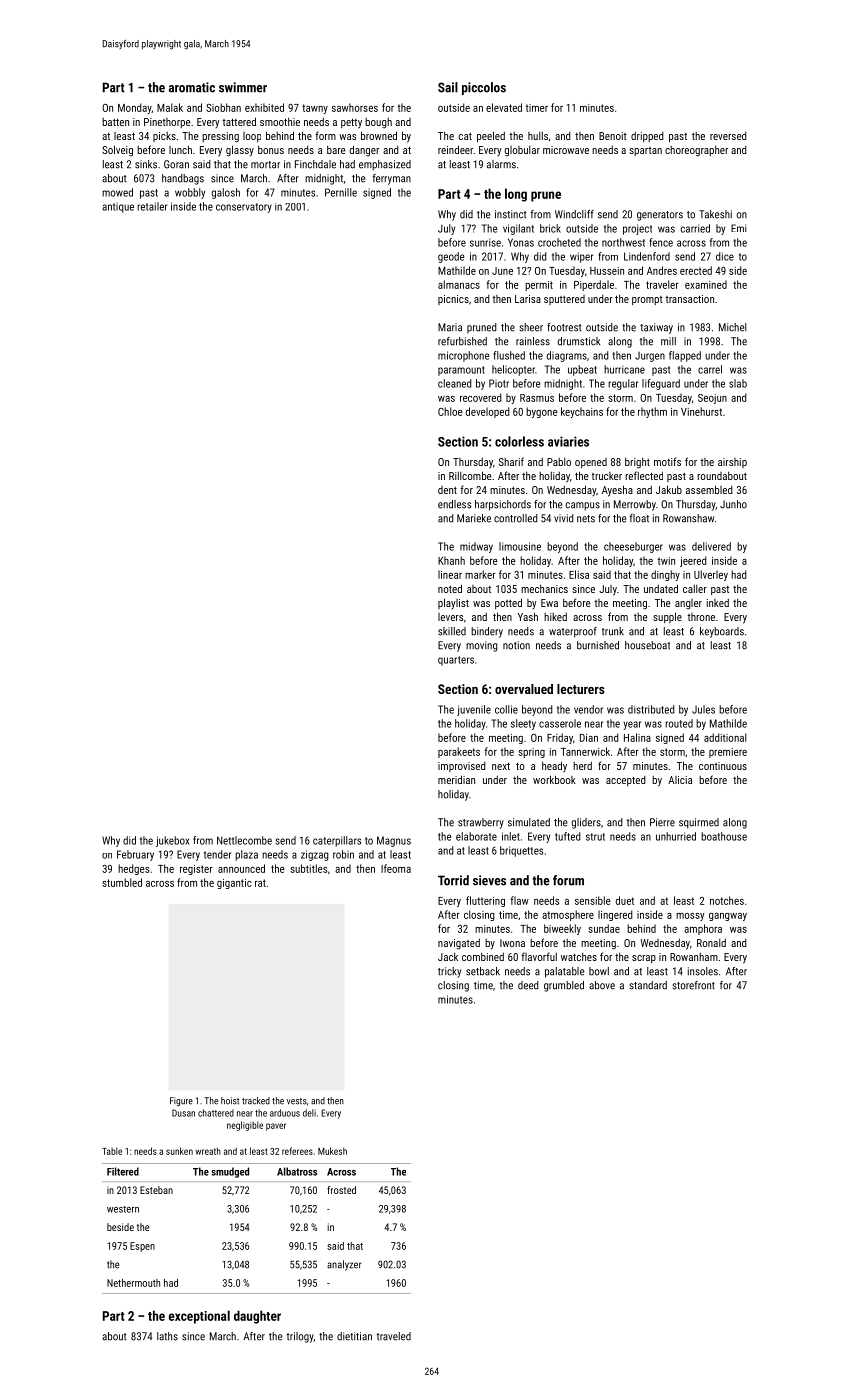 This image has width=849, height=1400. What do you see at coordinates (355, 107) in the image?
I see `sawhorses` at bounding box center [355, 107].
